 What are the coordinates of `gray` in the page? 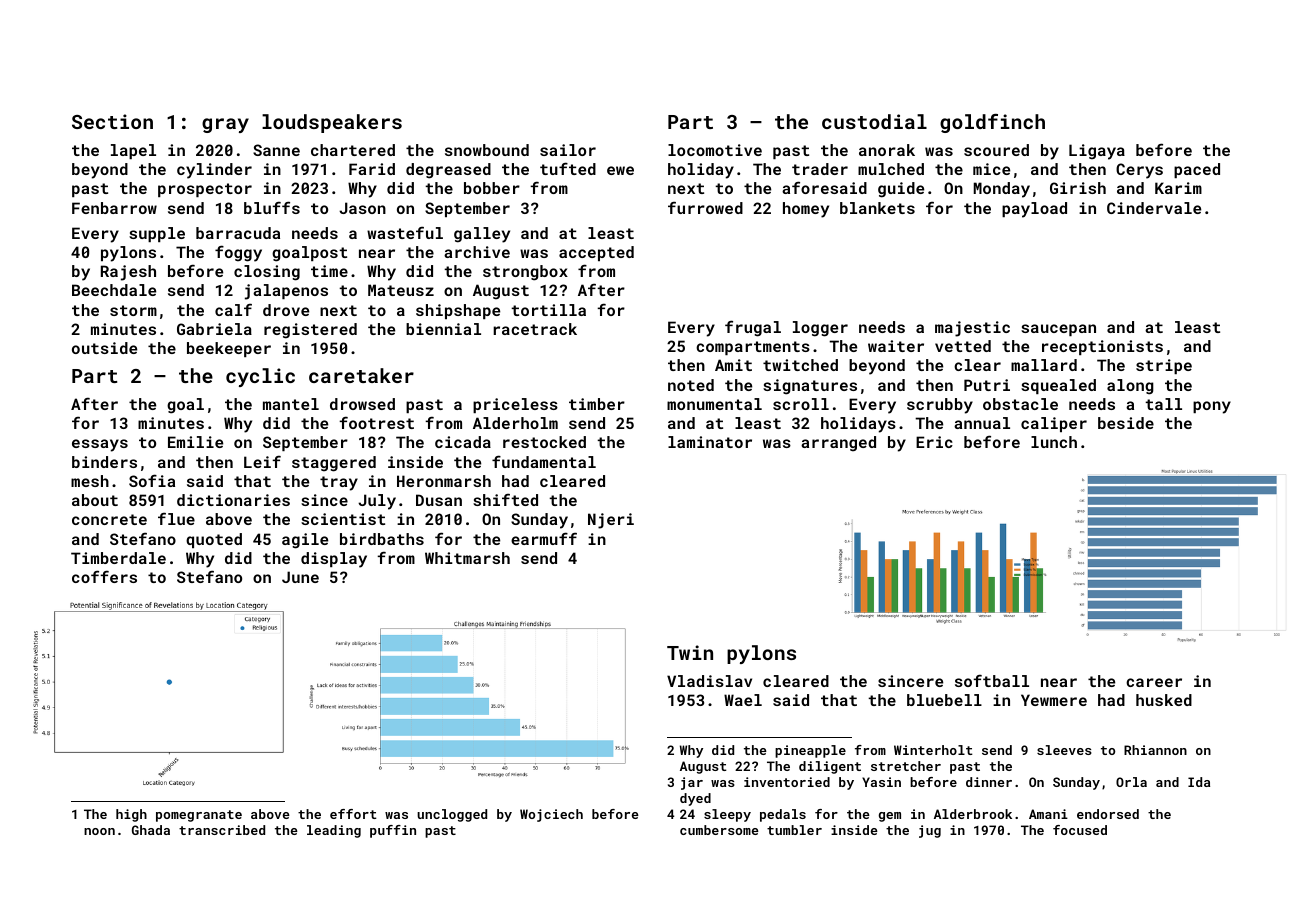 It's located at (225, 125).
